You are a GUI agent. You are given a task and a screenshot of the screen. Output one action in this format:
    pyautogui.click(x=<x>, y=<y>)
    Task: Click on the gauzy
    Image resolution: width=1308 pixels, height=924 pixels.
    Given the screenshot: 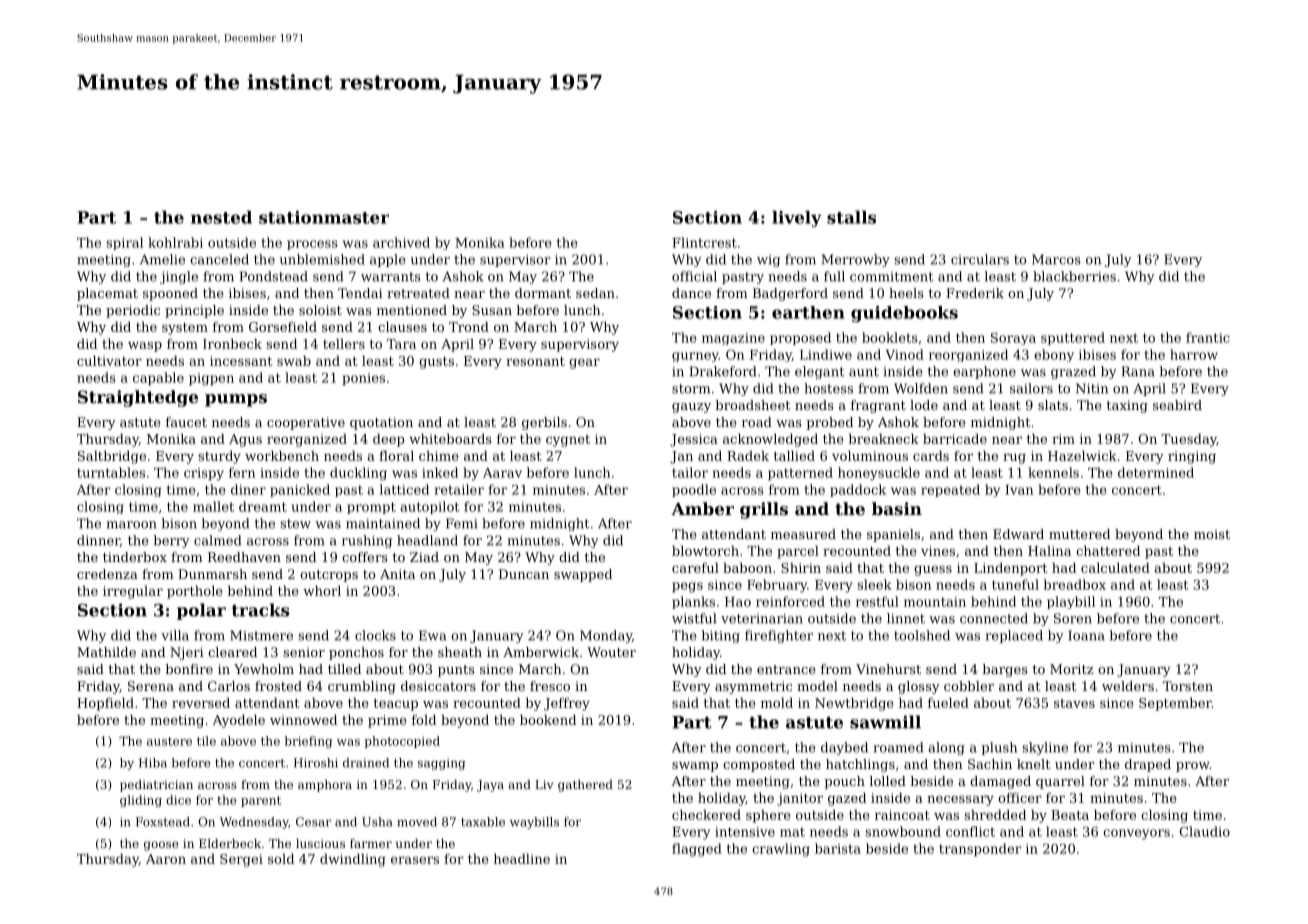 What is the action you would take?
    pyautogui.click(x=691, y=408)
